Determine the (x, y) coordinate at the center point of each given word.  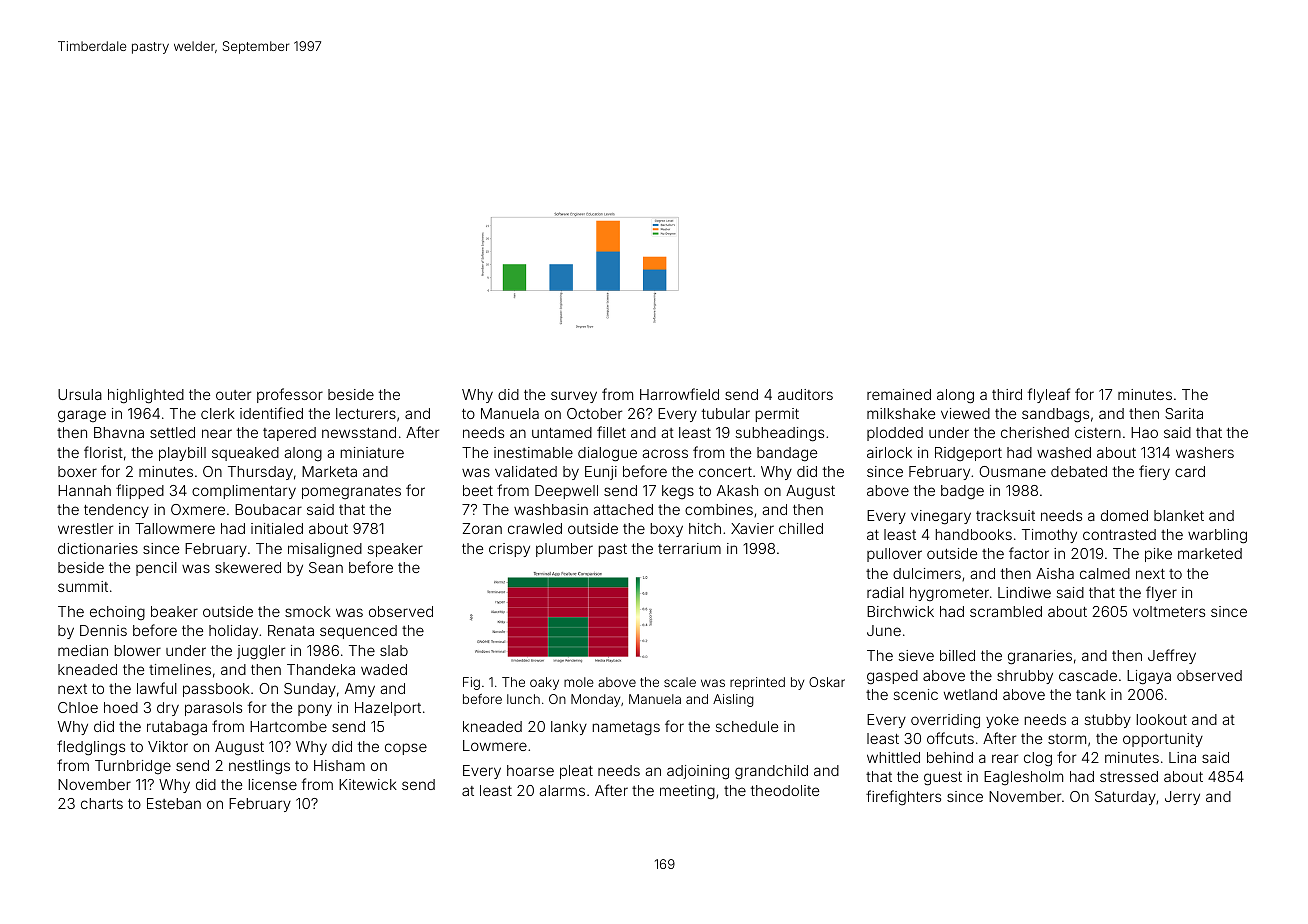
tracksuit (1005, 515)
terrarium (689, 548)
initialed (277, 528)
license (273, 784)
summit (83, 586)
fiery (1154, 472)
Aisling (733, 700)
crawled (535, 528)
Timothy (1049, 536)
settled (172, 432)
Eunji (601, 473)
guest (943, 779)
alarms (562, 790)
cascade (1088, 675)
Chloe (78, 707)
